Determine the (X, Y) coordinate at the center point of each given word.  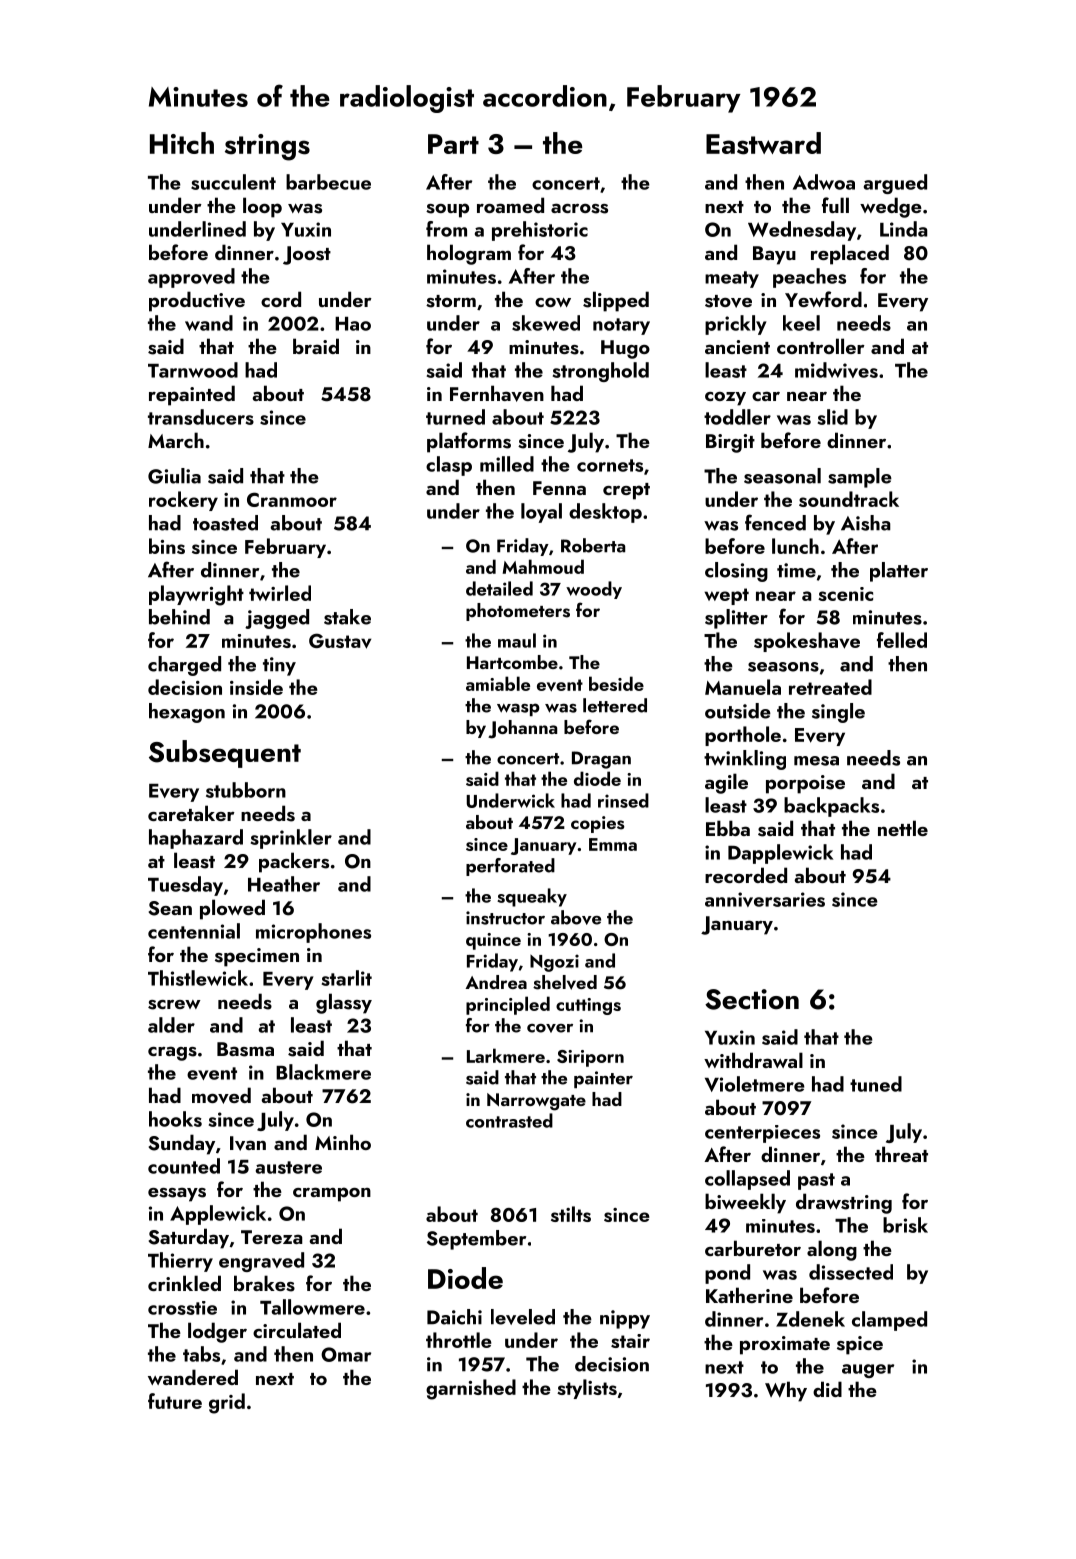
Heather (284, 884)
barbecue (328, 182)
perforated (510, 867)
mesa (816, 761)
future (175, 1401)
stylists (587, 1389)
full (835, 205)
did (827, 1389)
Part (453, 144)
